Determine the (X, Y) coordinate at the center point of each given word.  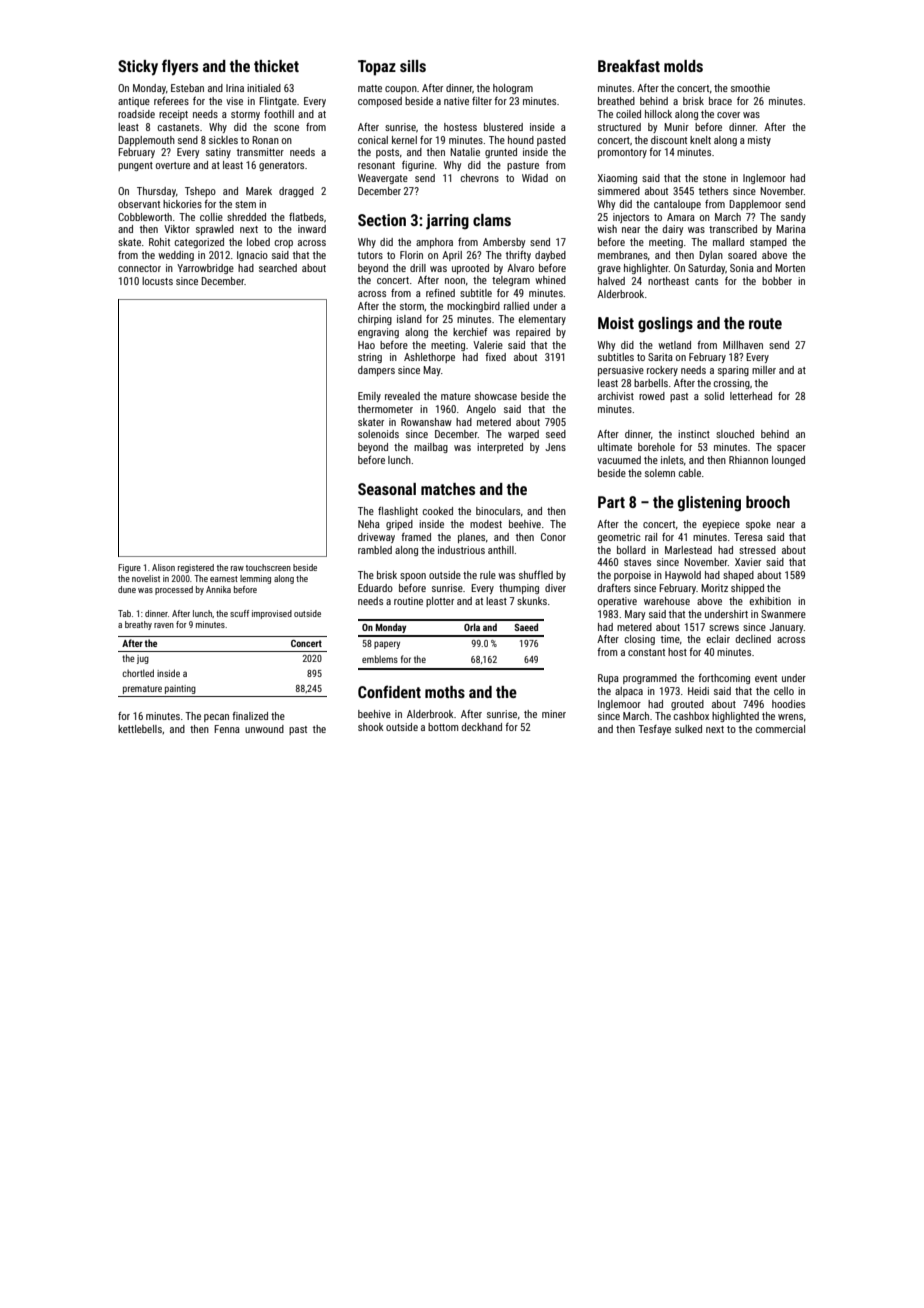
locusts (157, 281)
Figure (129, 568)
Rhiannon (748, 460)
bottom (443, 727)
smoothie (750, 88)
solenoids (378, 434)
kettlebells (140, 729)
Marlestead (688, 550)
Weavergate (383, 179)
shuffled (536, 575)
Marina (791, 229)
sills (413, 66)
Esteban (187, 88)
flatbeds (306, 217)
